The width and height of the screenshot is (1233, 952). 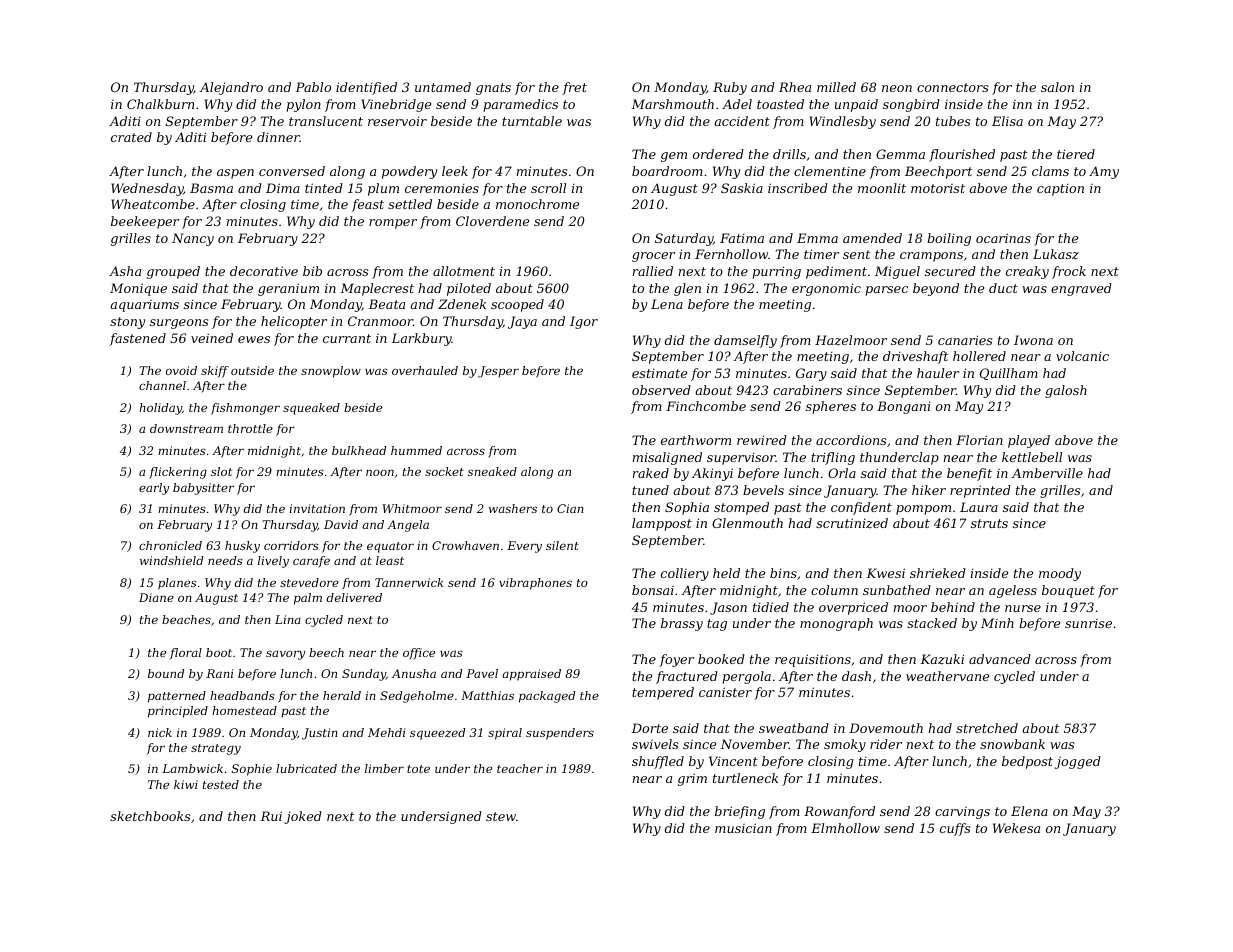 What do you see at coordinates (181, 370) in the screenshot?
I see `ovoid` at bounding box center [181, 370].
